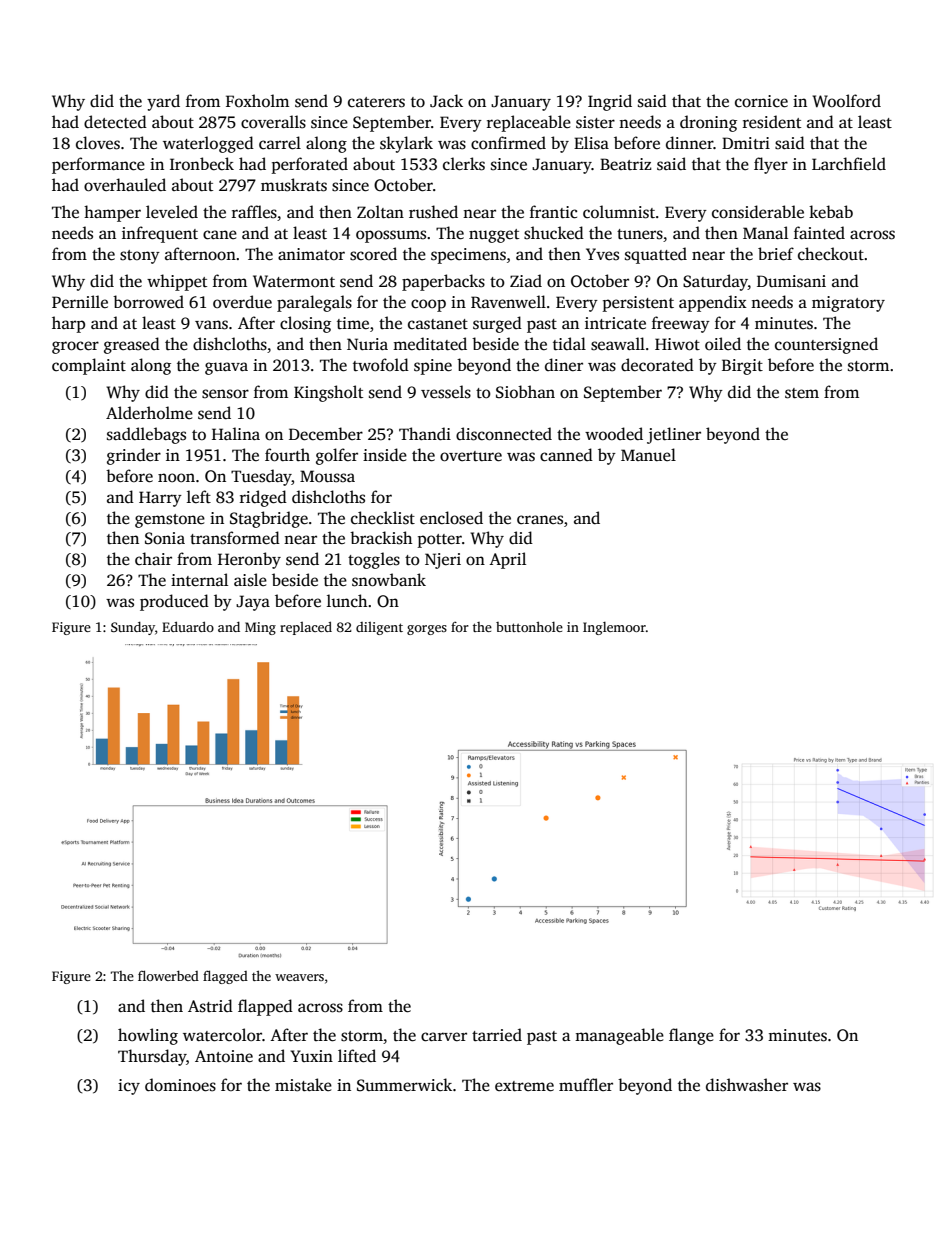 This screenshot has width=952, height=1233. I want to click on caterers, so click(376, 102).
